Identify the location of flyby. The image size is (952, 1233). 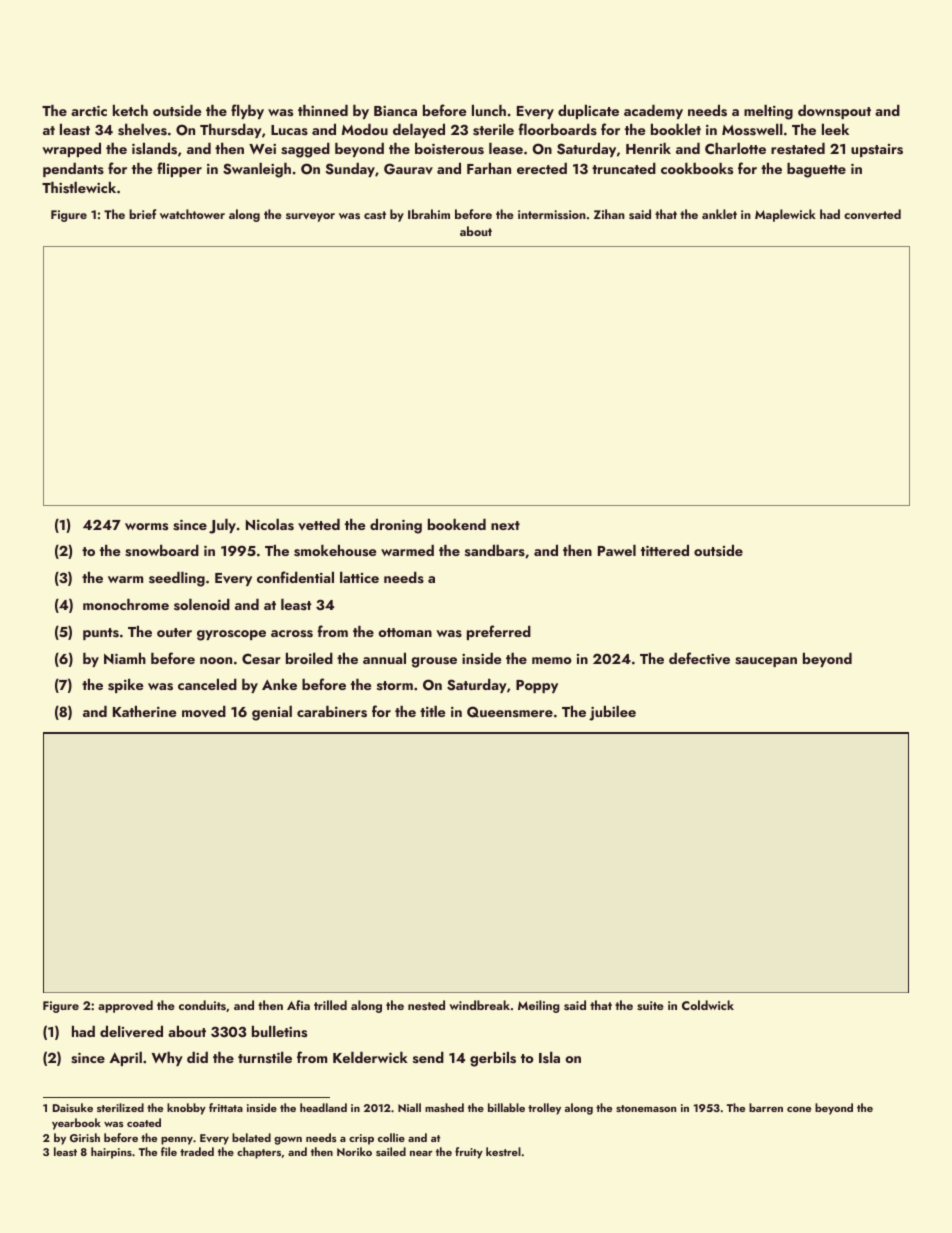
(247, 111).
